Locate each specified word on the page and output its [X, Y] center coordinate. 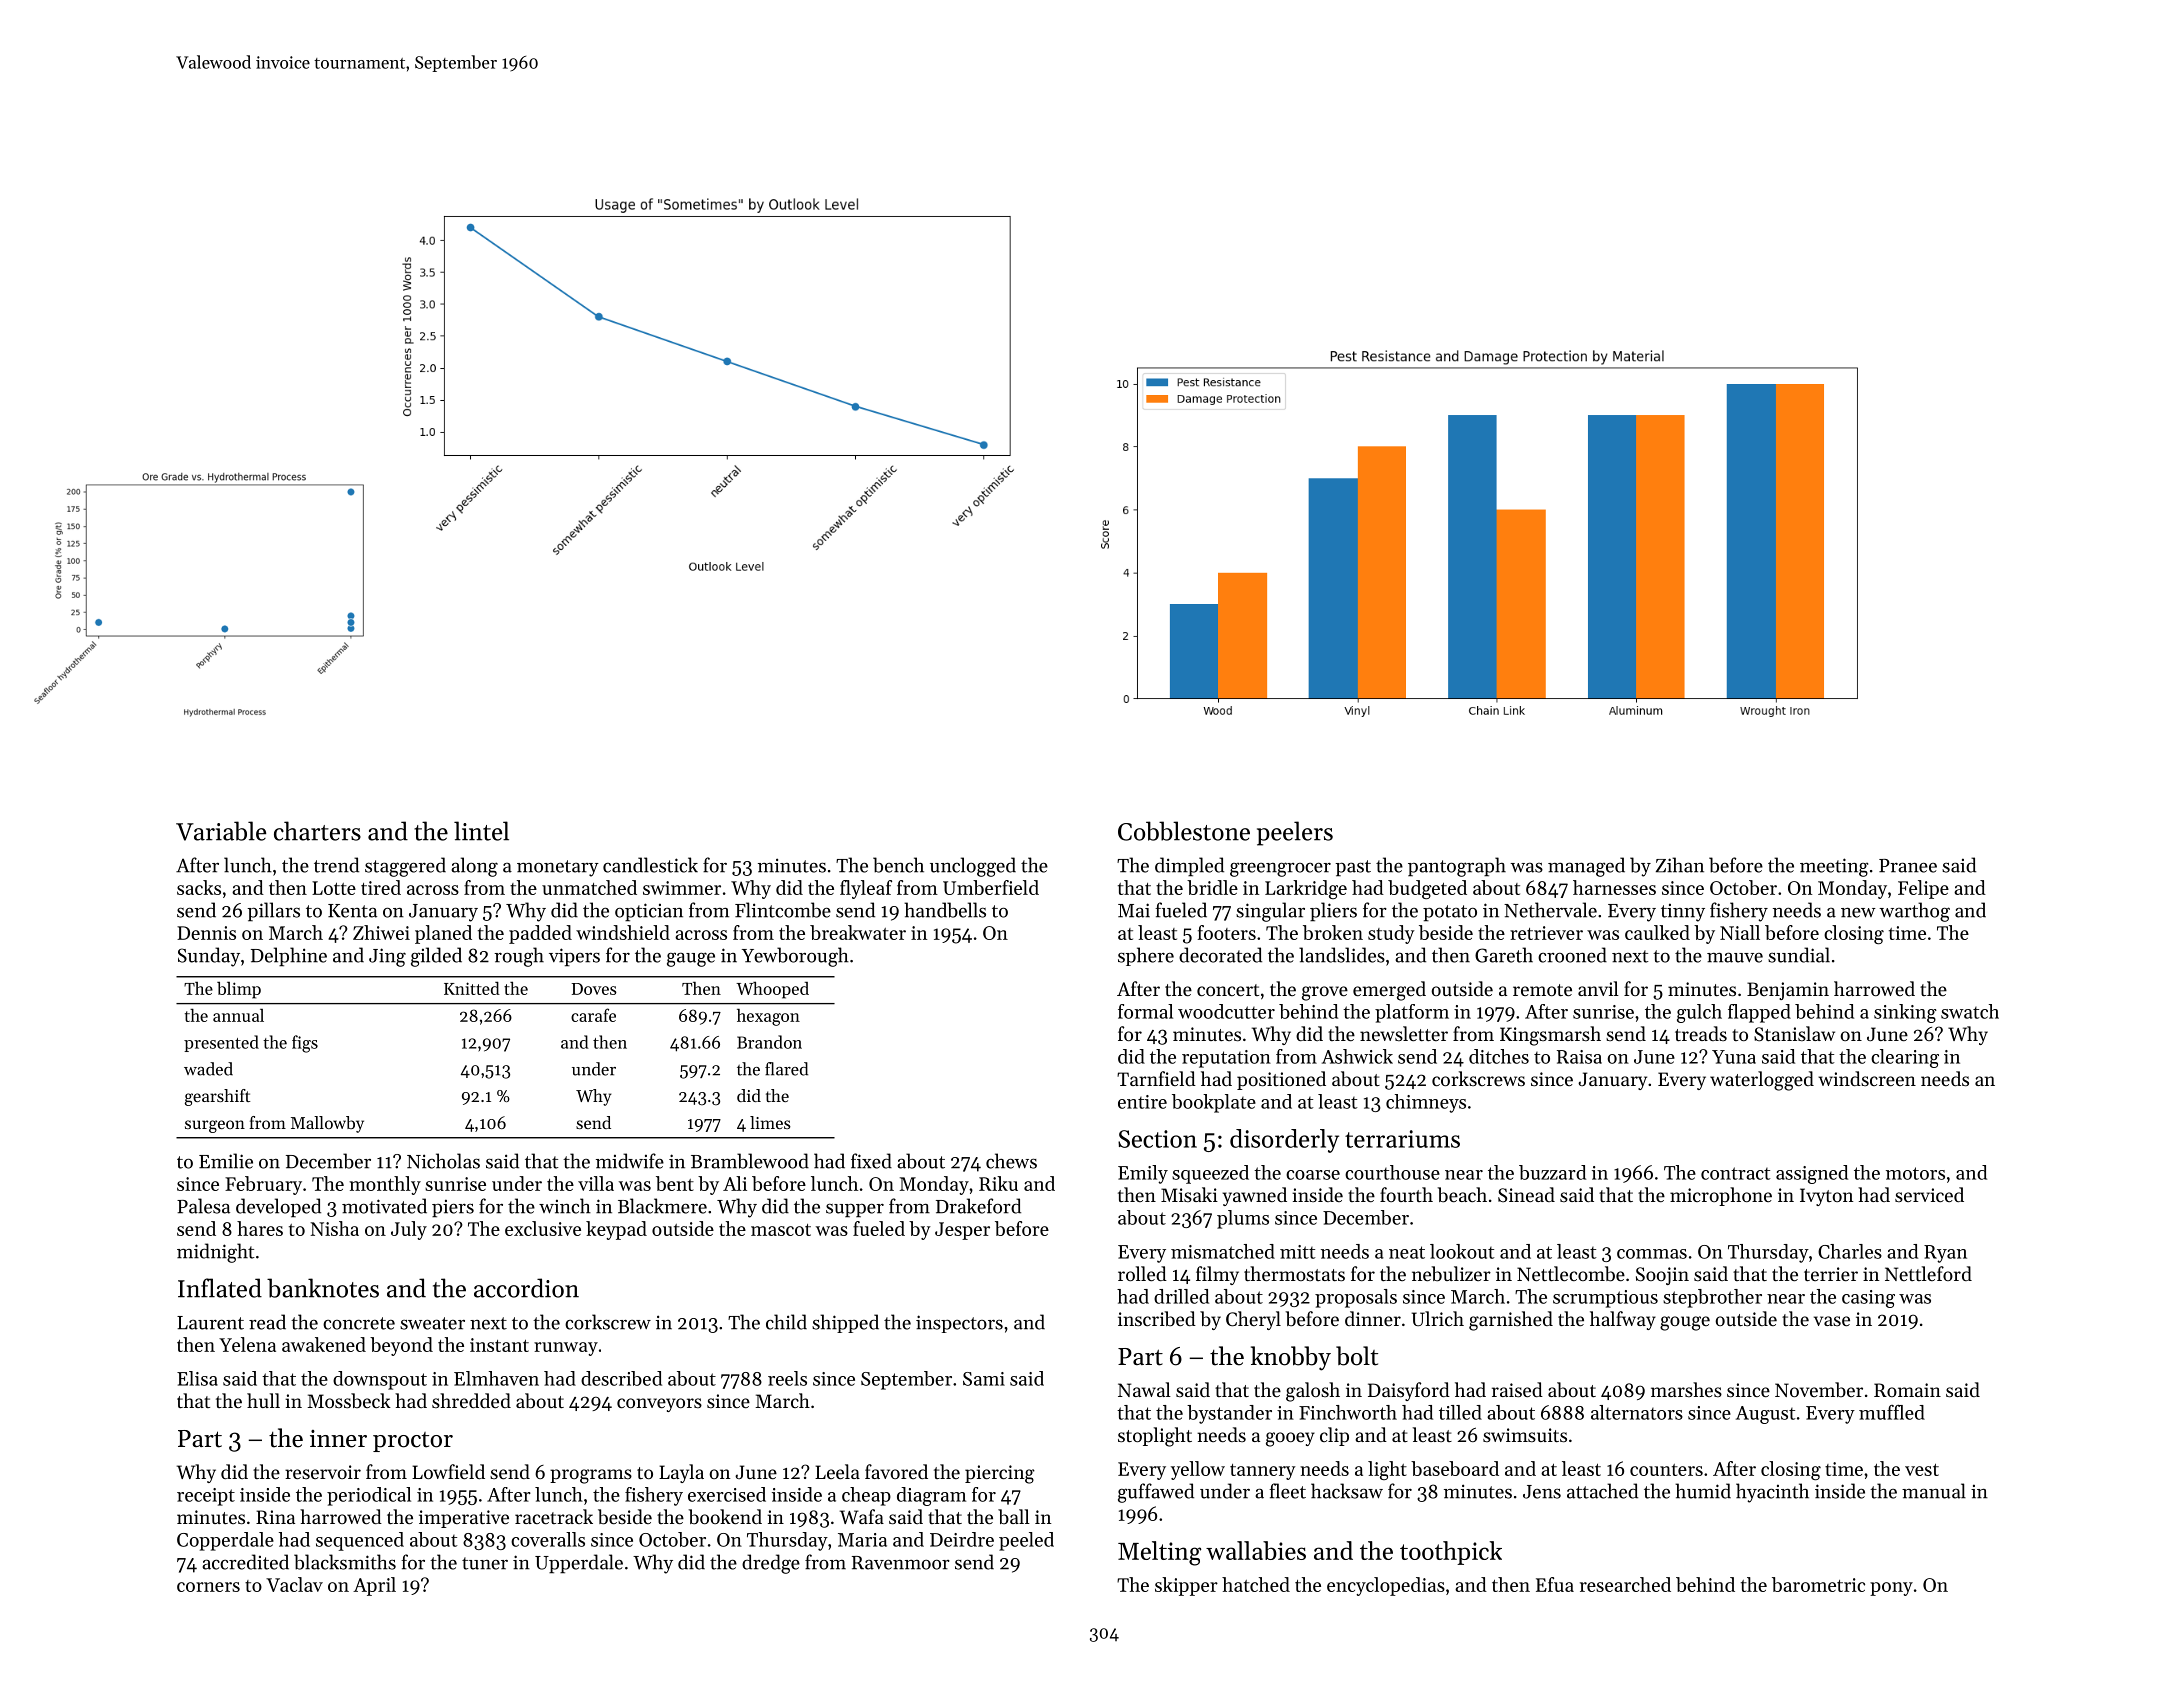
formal [1145, 1011]
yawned [1254, 1196]
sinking [1905, 1013]
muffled [1892, 1412]
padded [540, 934]
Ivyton [1826, 1197]
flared [786, 1069]
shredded [471, 1400]
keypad [616, 1230]
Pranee [1908, 866]
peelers [1295, 833]
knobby [1291, 1358]
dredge [771, 1564]
